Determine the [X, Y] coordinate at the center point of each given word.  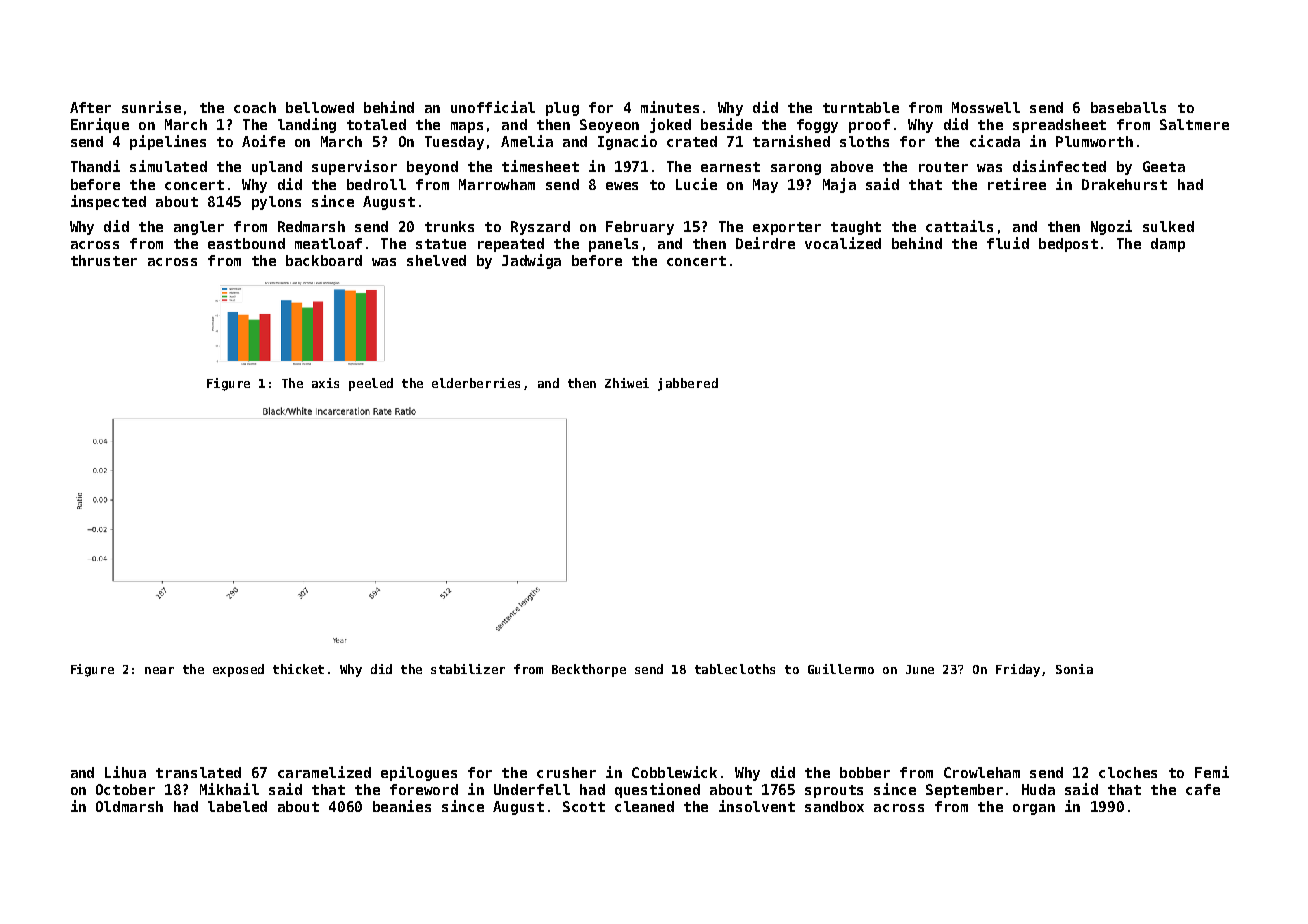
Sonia [1074, 669]
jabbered [688, 384]
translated [198, 772]
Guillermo [841, 669]
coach [255, 107]
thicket [298, 669]
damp [1168, 245]
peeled [371, 384]
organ [1034, 809]
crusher [566, 772]
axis [325, 383]
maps [467, 127]
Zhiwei [627, 383]
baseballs [1128, 107]
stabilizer [468, 669]
